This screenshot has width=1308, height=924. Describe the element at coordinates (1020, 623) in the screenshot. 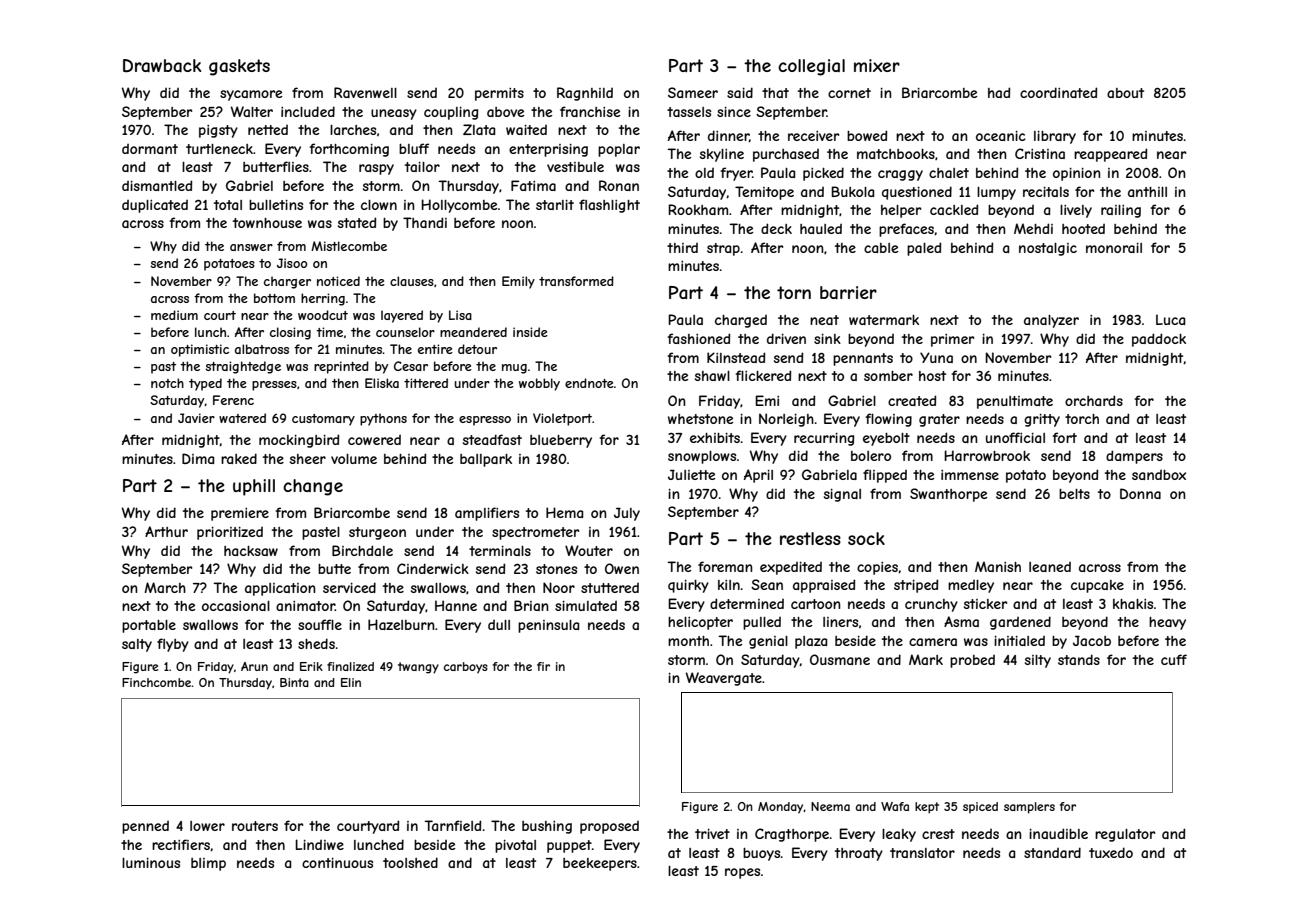

I see `gardened` at that location.
